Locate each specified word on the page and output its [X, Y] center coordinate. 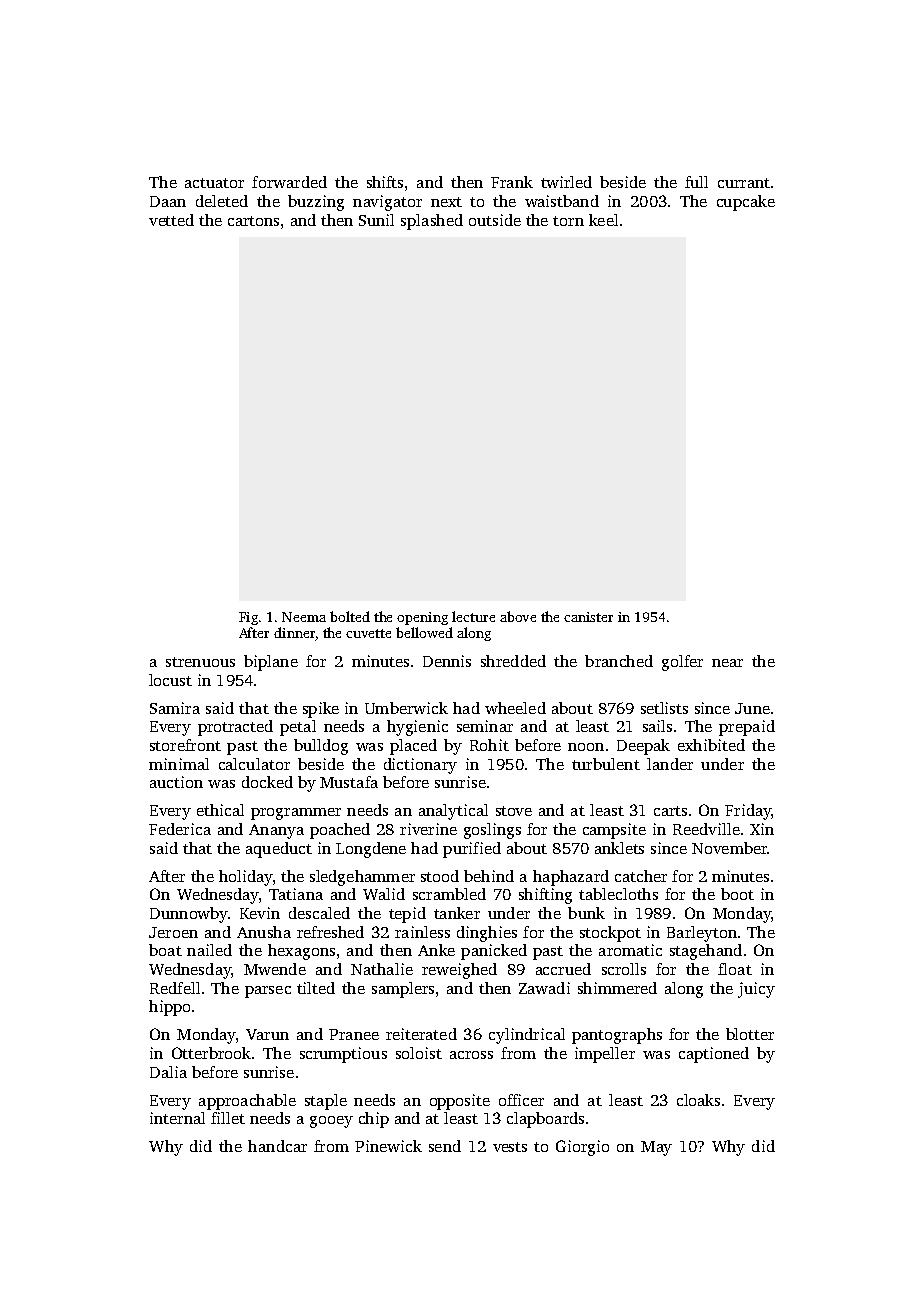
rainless [422, 932]
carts [670, 811]
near [727, 663]
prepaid [747, 728]
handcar [277, 1146]
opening [422, 618]
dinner [294, 632]
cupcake [746, 203]
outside [495, 220]
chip [374, 1120]
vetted [171, 220]
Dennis [447, 661]
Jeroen [173, 932]
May [656, 1148]
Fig [248, 618]
